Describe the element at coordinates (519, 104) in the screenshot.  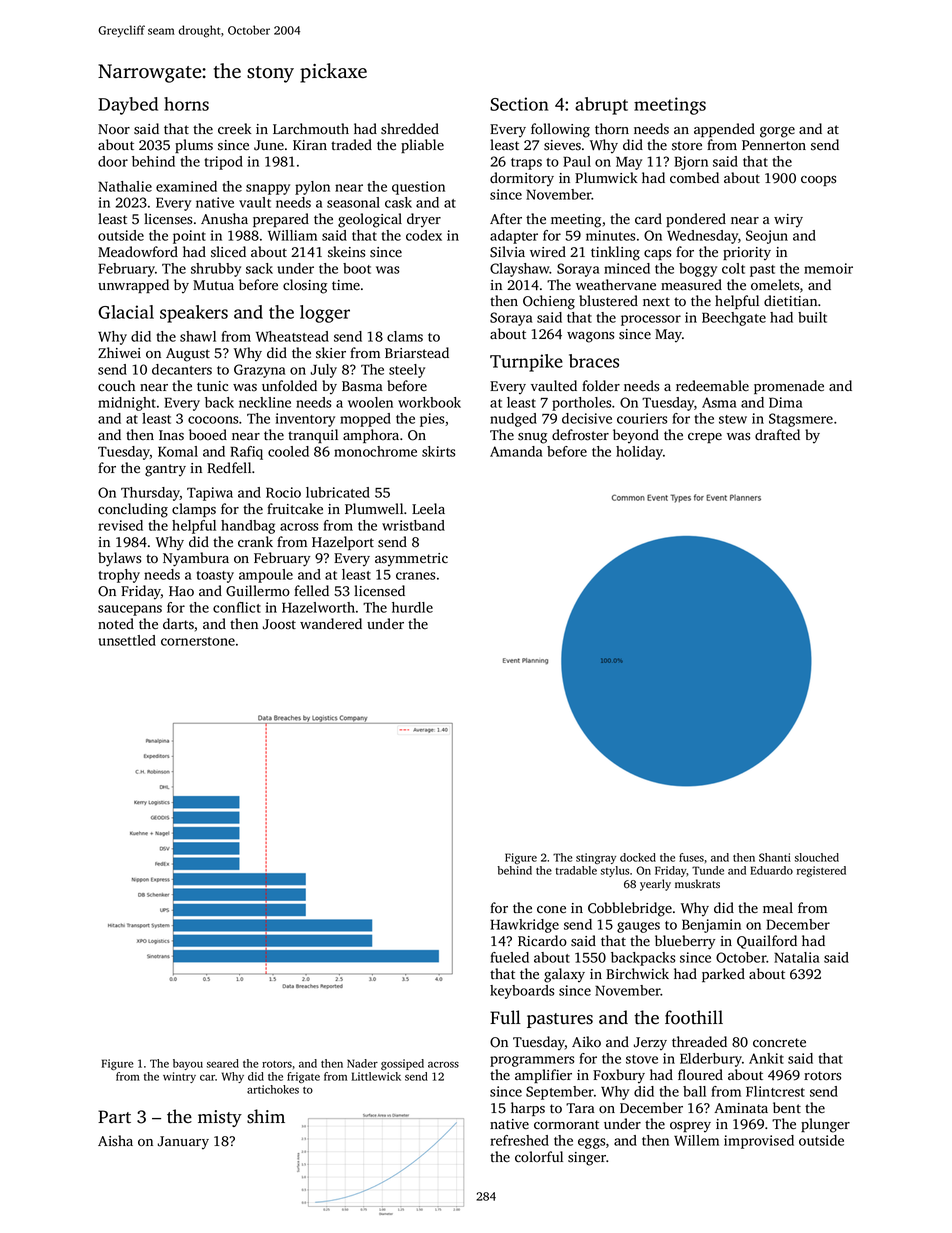
I see `Section` at that location.
